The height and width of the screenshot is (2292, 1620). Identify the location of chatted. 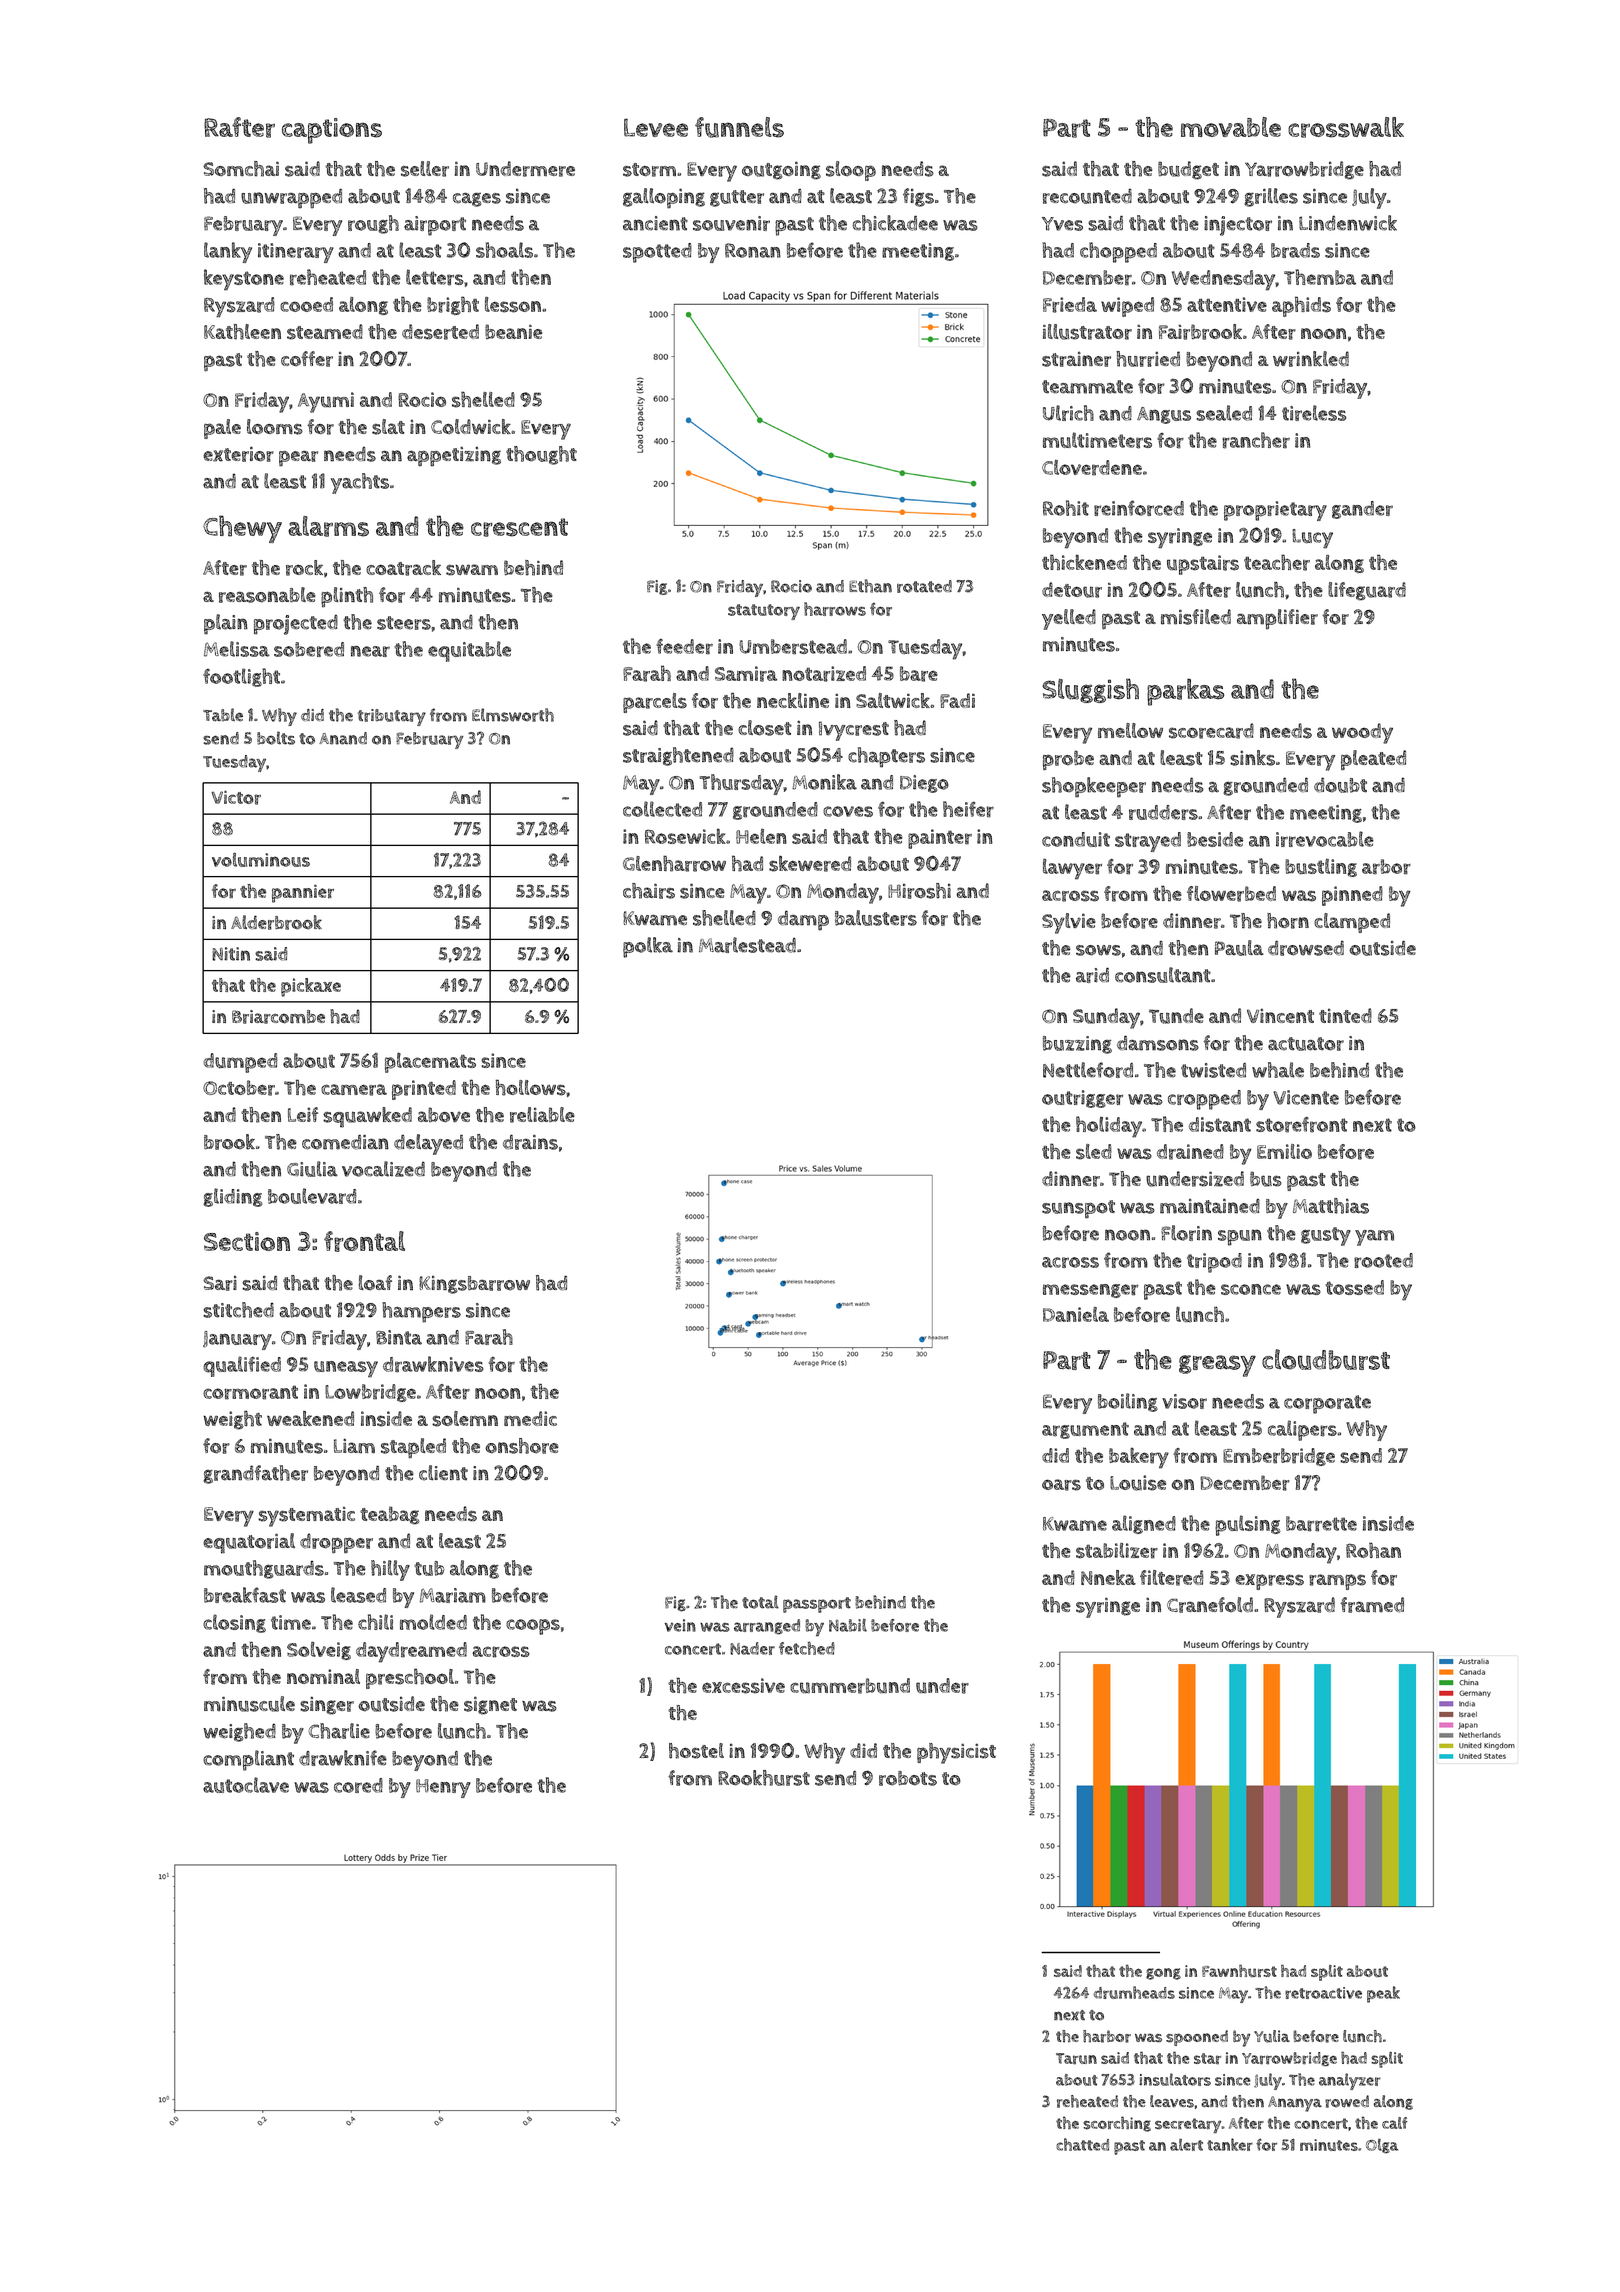
(1082, 2144).
